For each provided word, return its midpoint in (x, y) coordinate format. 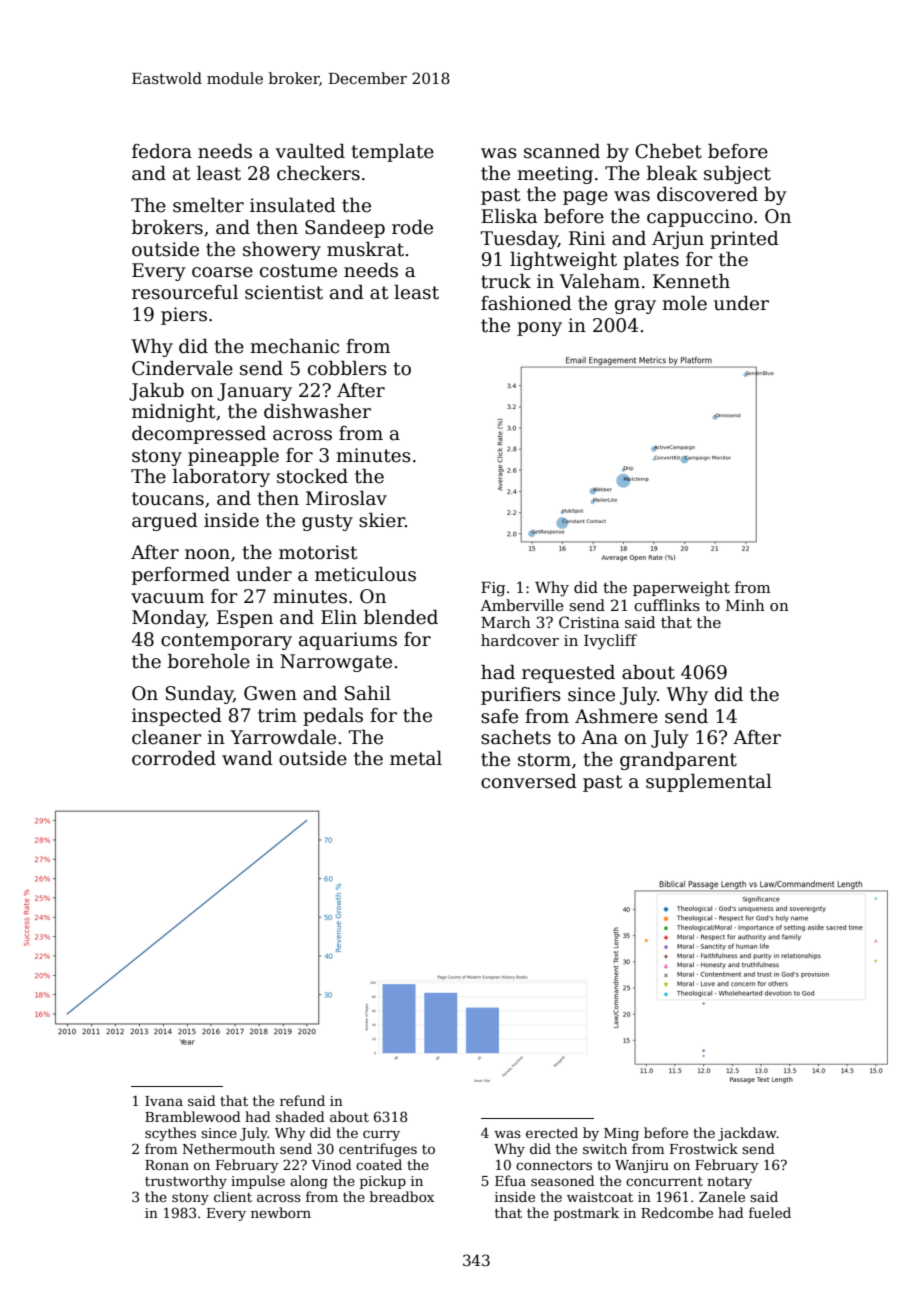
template (392, 153)
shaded (300, 1116)
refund (302, 1100)
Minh (745, 605)
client (233, 1196)
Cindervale (182, 368)
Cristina (589, 622)
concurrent (664, 1181)
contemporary (226, 641)
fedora (162, 151)
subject (737, 175)
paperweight (681, 589)
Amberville (522, 605)
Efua (510, 1180)
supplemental (709, 783)
